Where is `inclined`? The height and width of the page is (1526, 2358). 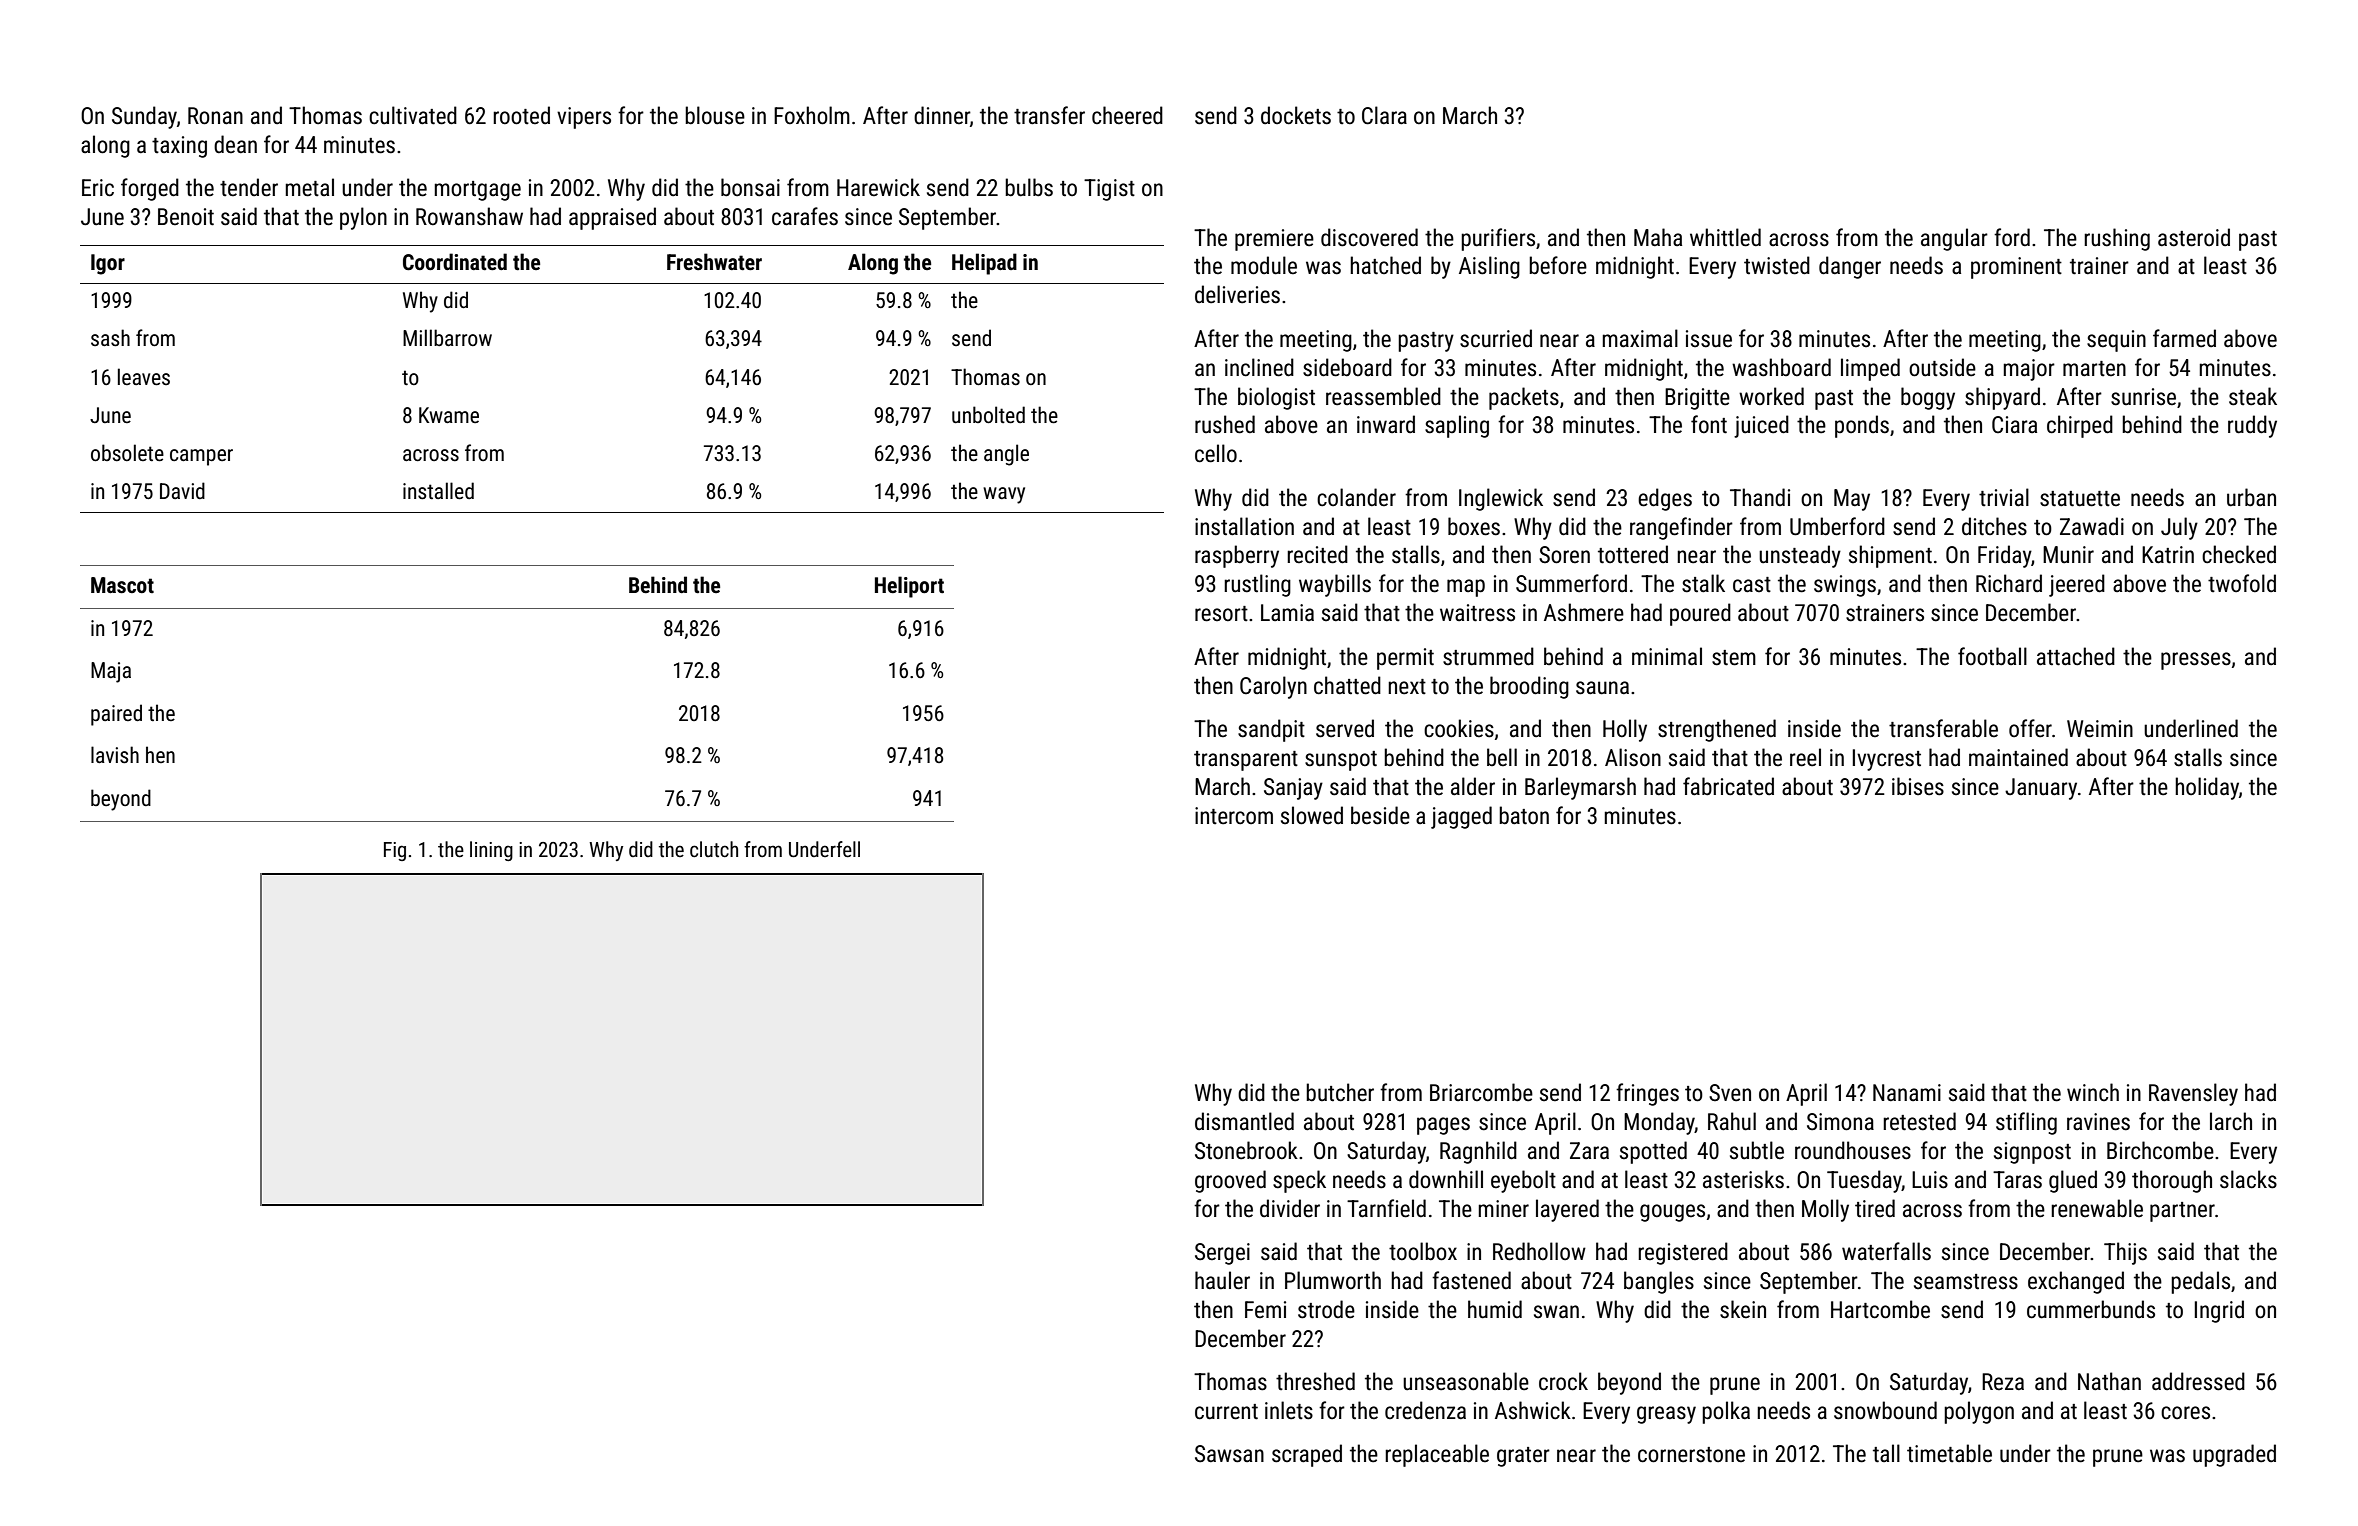 inclined is located at coordinates (1259, 367).
